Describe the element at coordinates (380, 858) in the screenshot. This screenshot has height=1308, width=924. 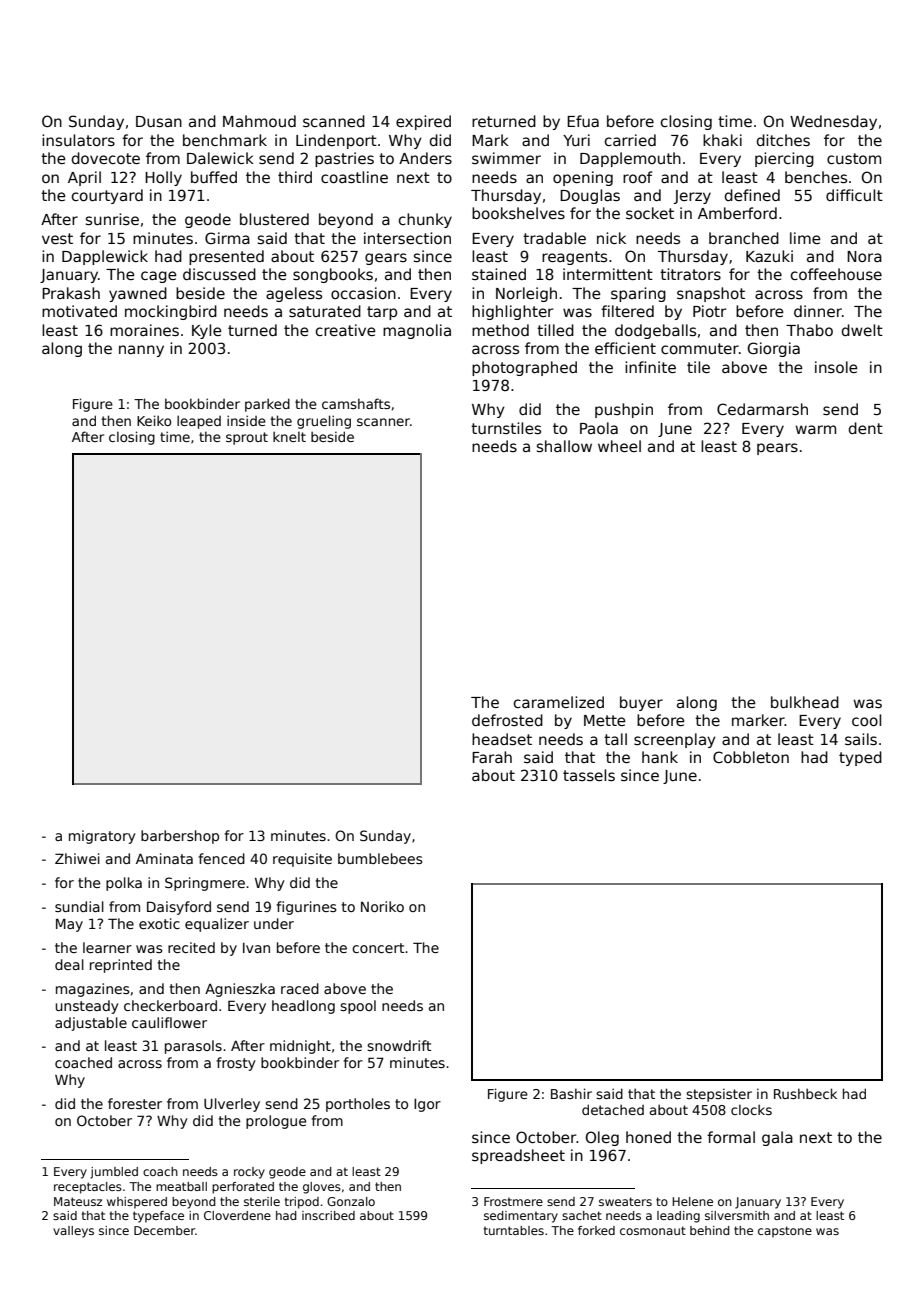
I see `bumblebees` at that location.
